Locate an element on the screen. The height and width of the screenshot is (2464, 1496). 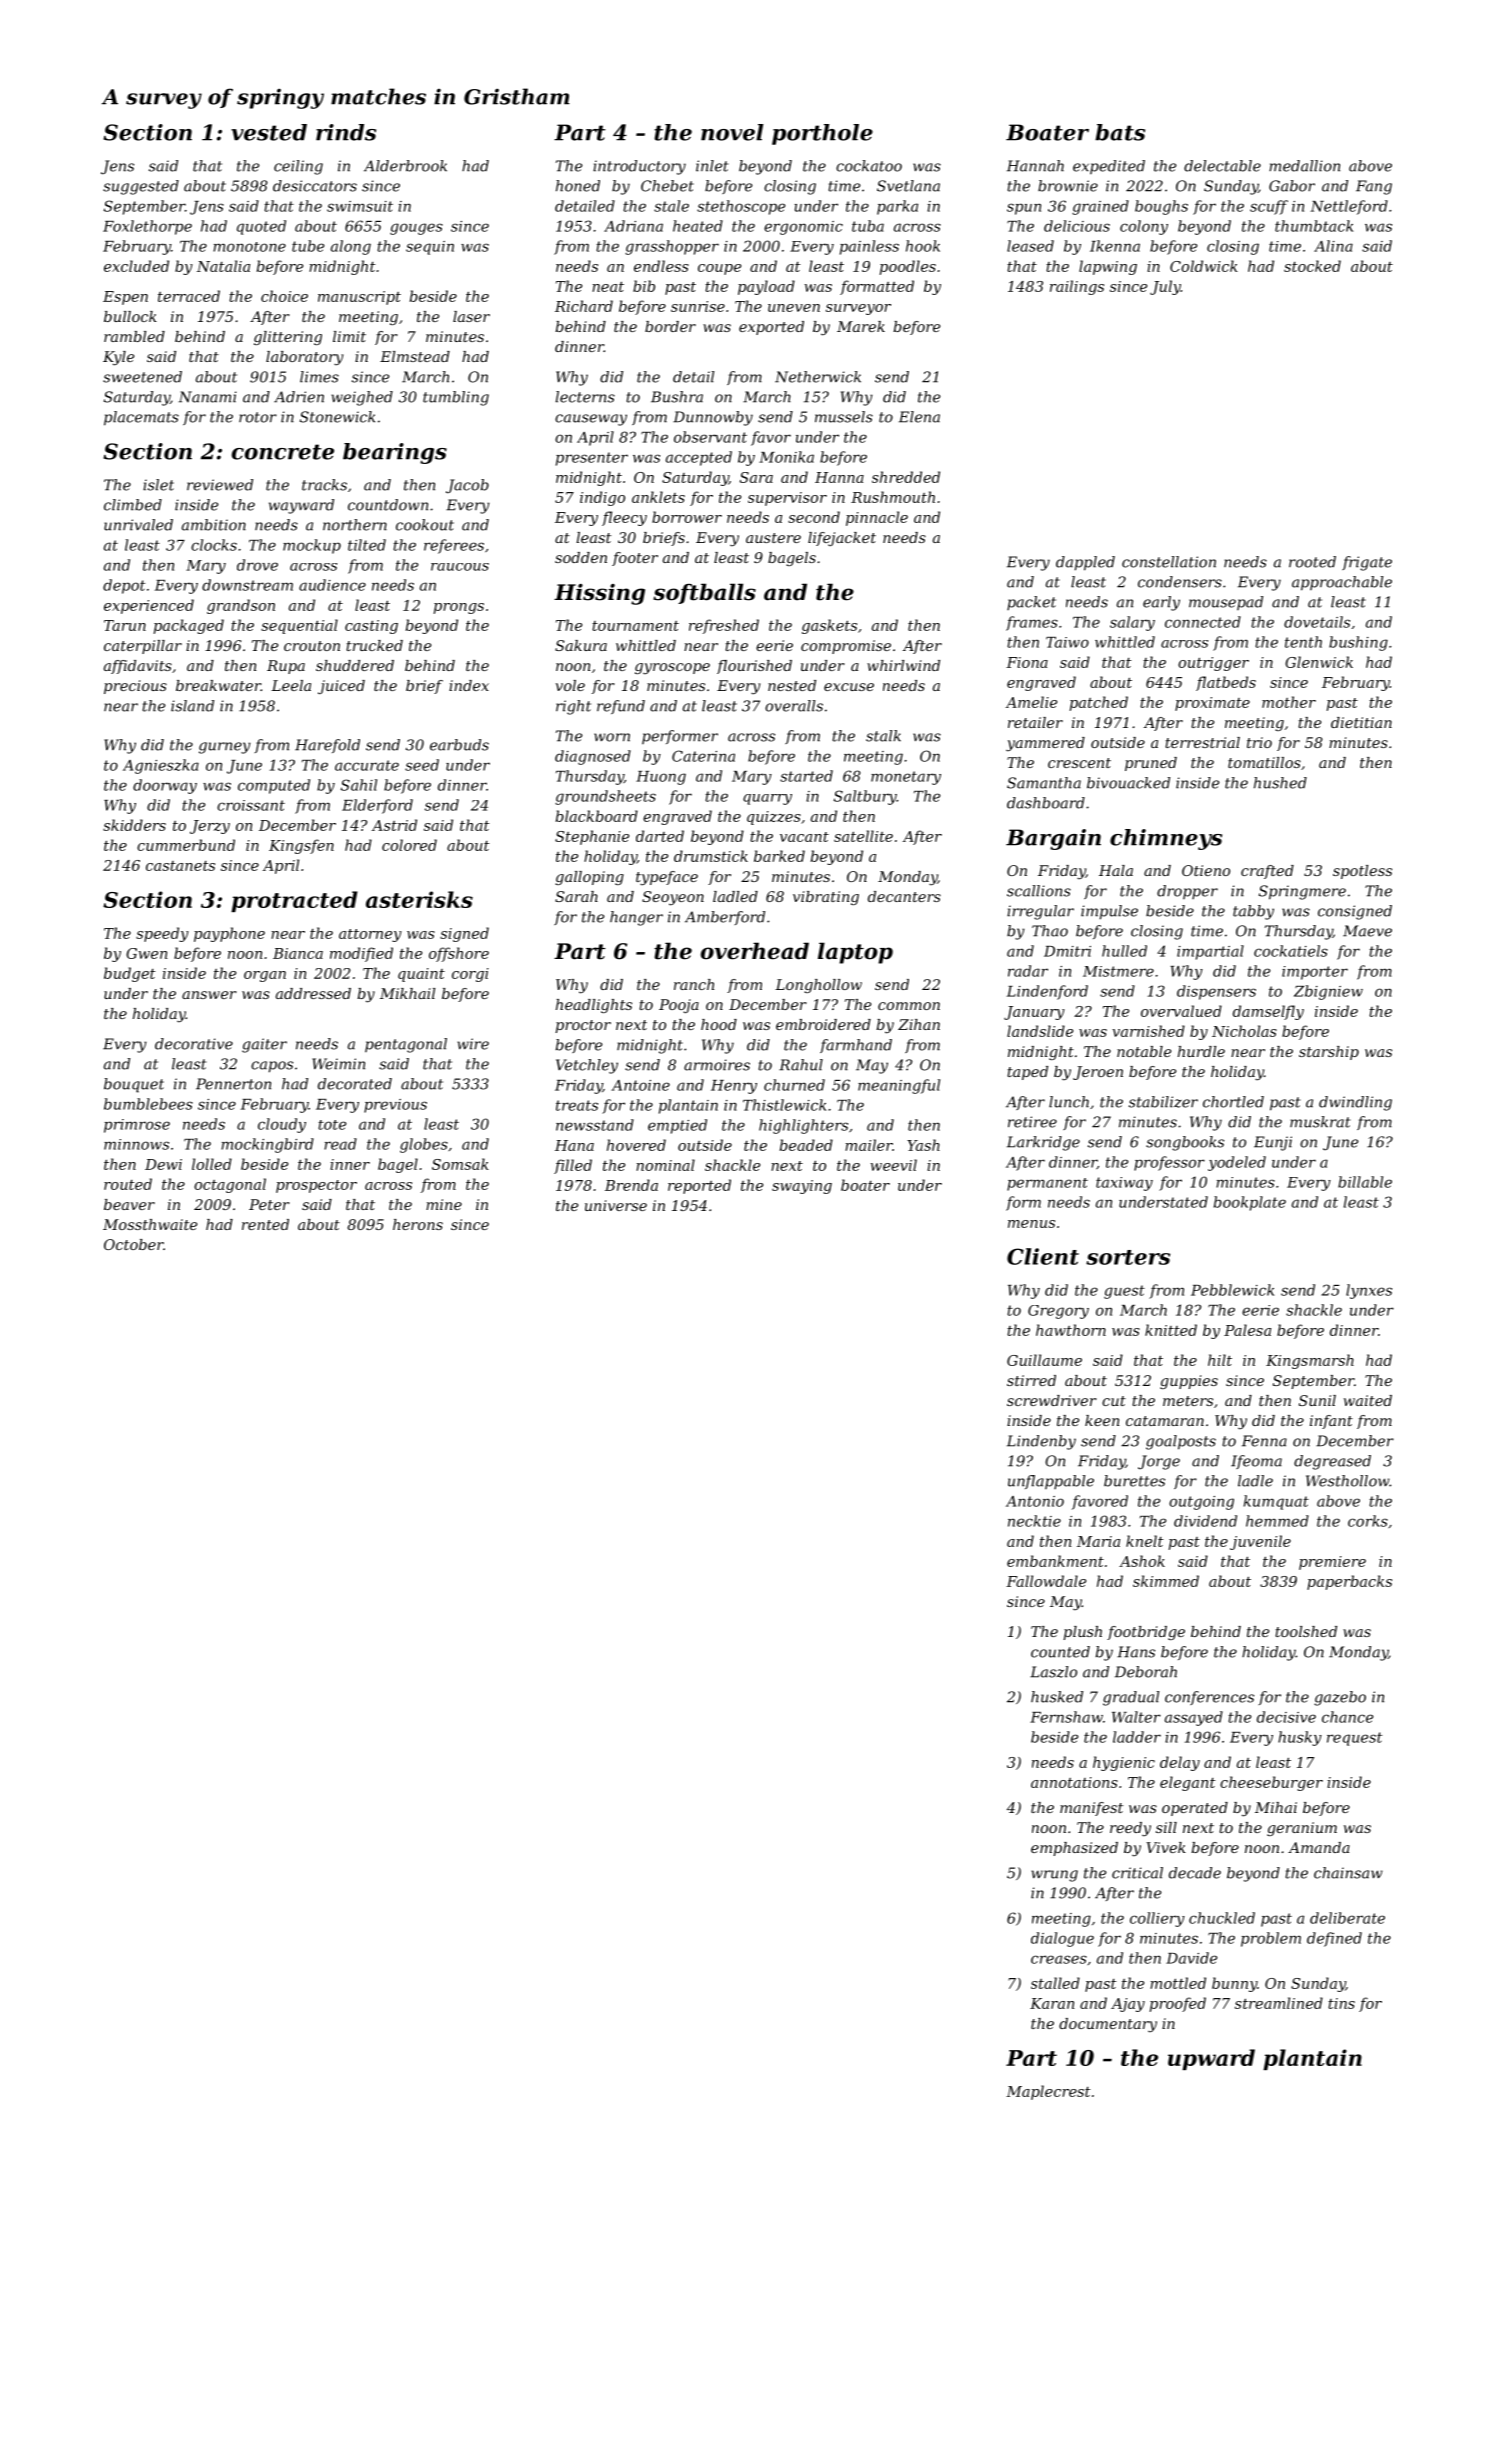
bouquet is located at coordinates (134, 1085).
